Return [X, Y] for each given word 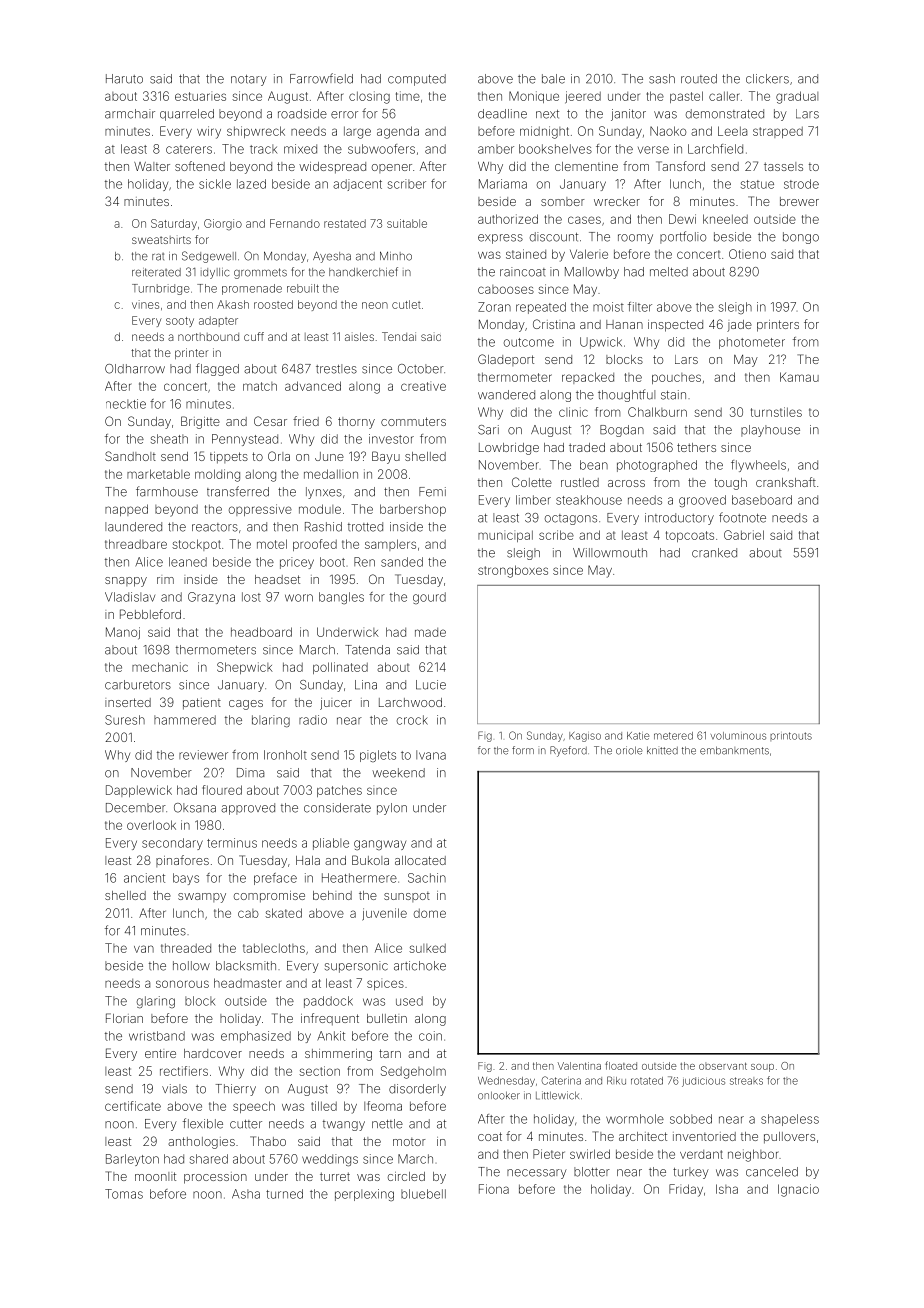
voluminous [738, 736]
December [136, 808]
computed [417, 80]
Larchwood [410, 702]
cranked [714, 553]
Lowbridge [509, 449]
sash [662, 79]
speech [254, 1107]
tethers [696, 447]
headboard [261, 632]
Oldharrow [135, 369]
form [523, 750]
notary [249, 80]
